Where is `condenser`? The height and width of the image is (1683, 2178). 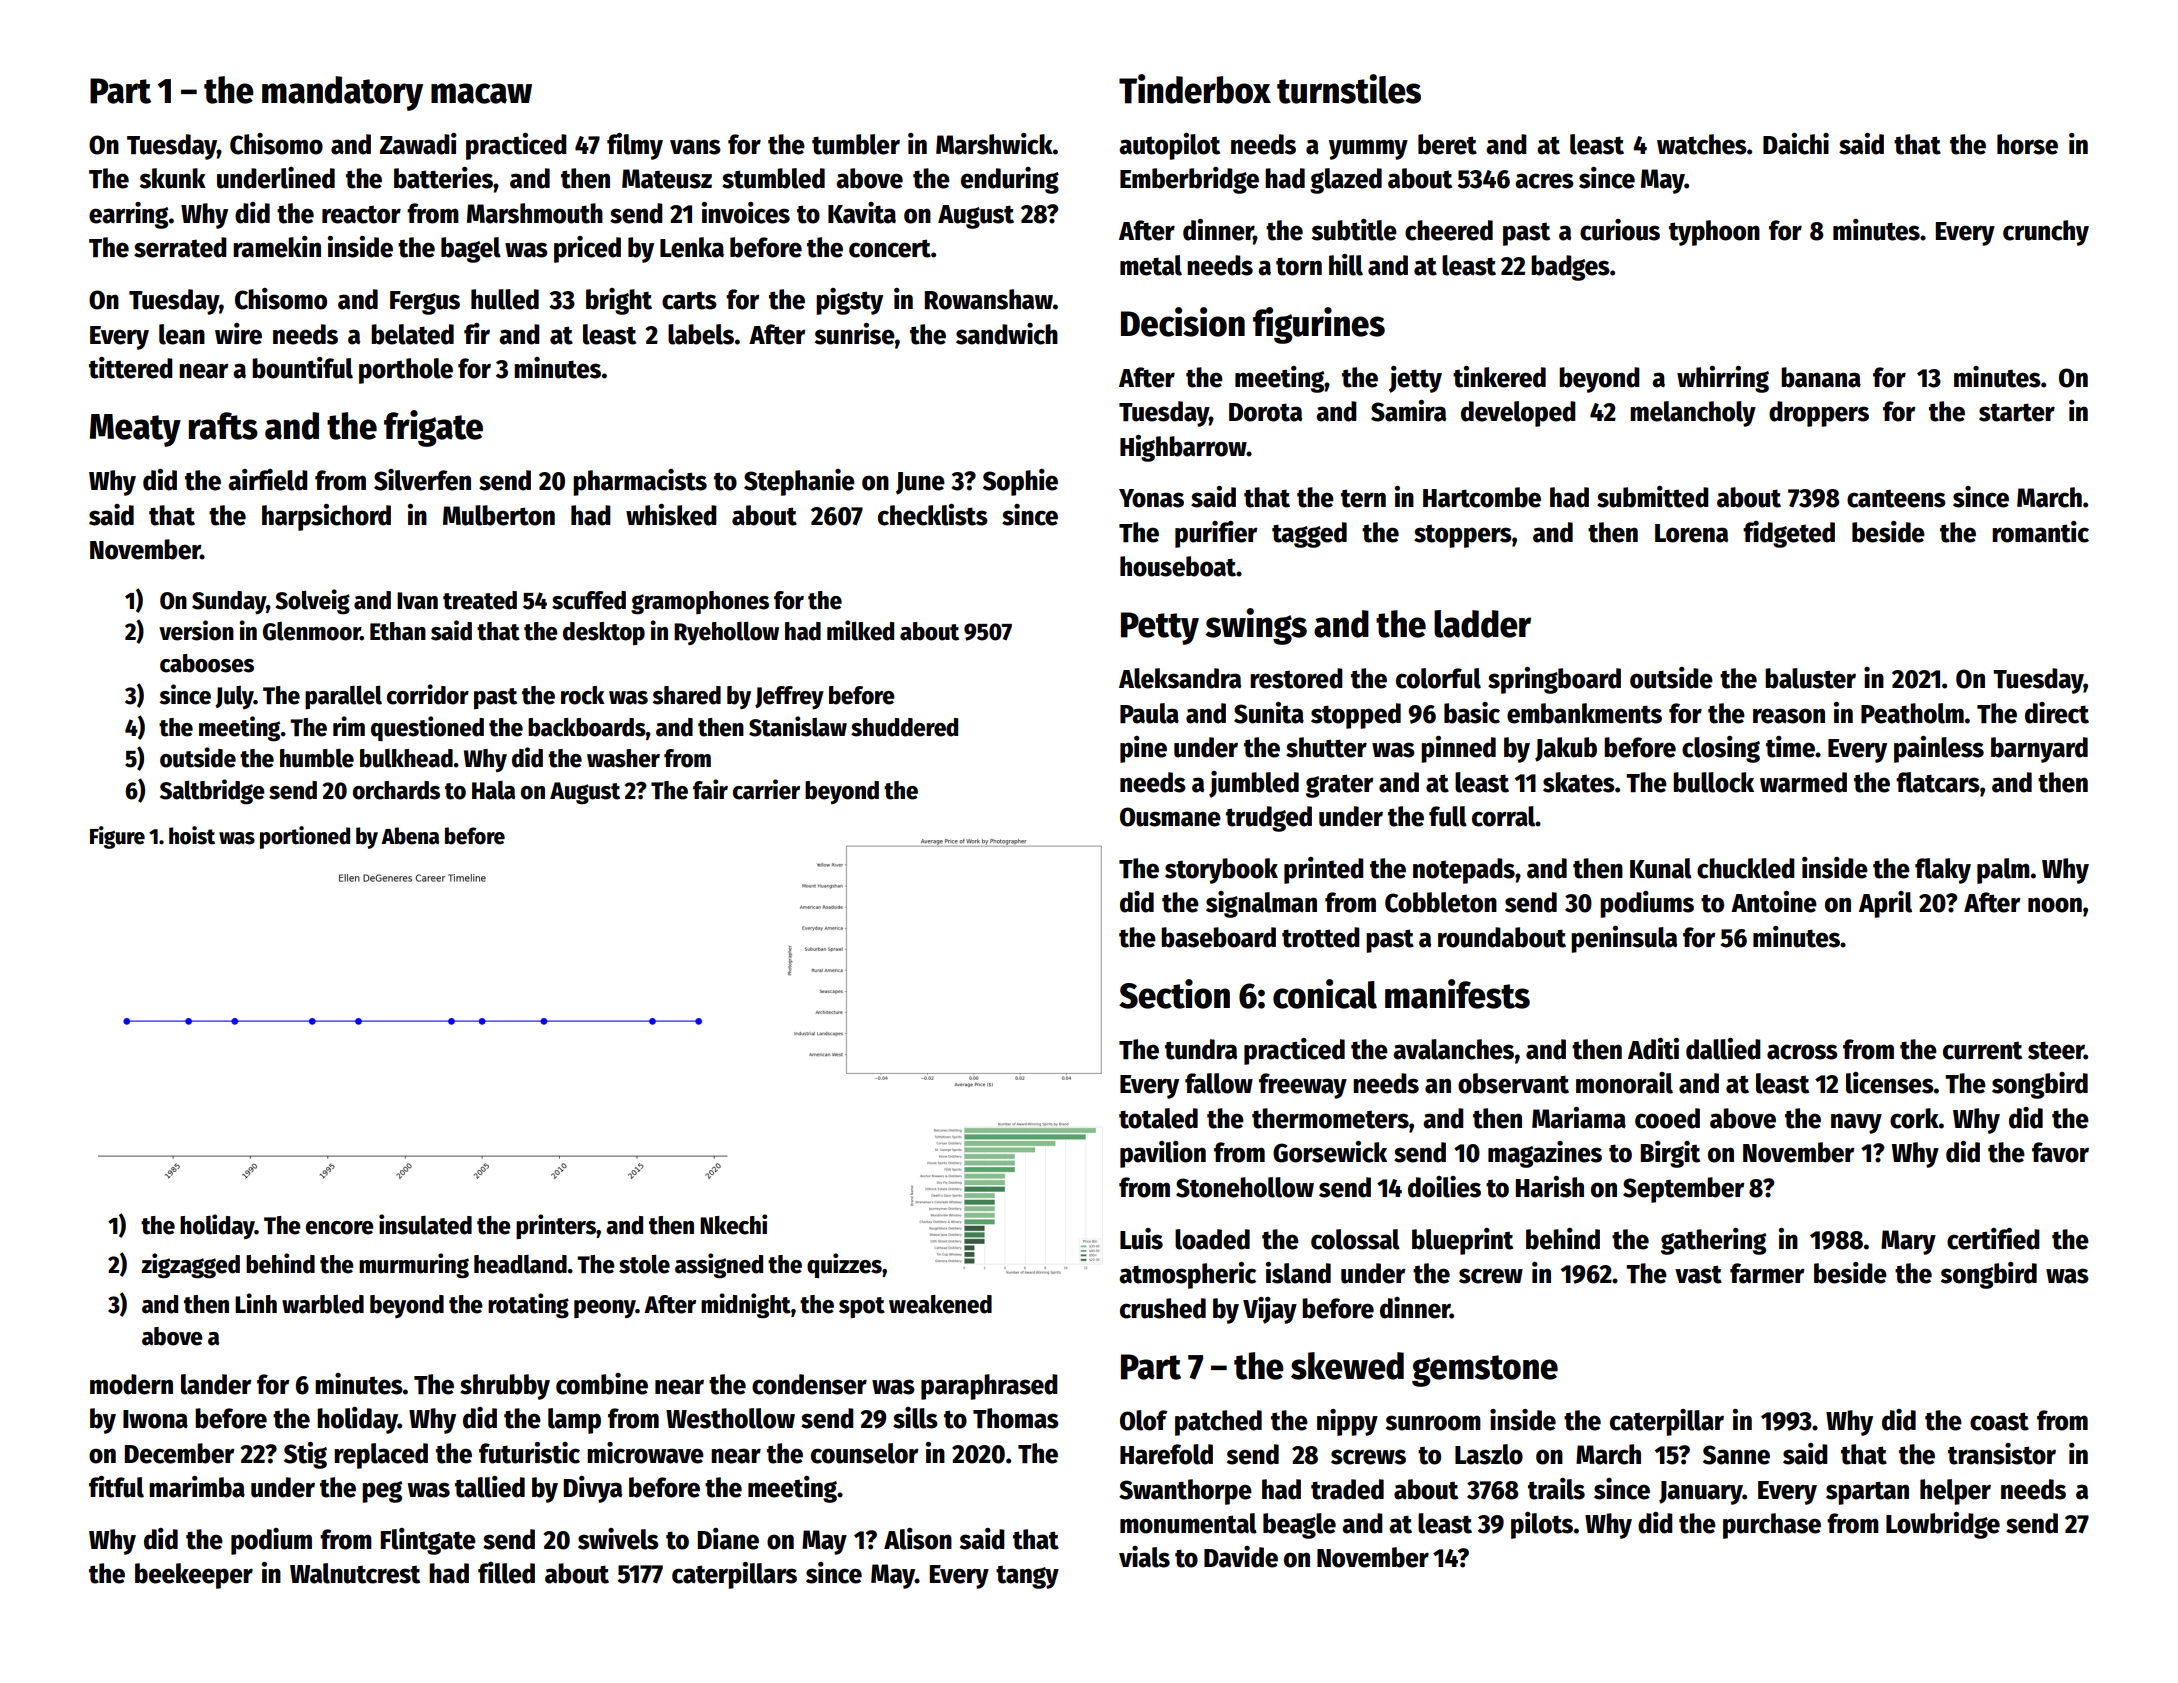
condenser is located at coordinates (809, 1384).
